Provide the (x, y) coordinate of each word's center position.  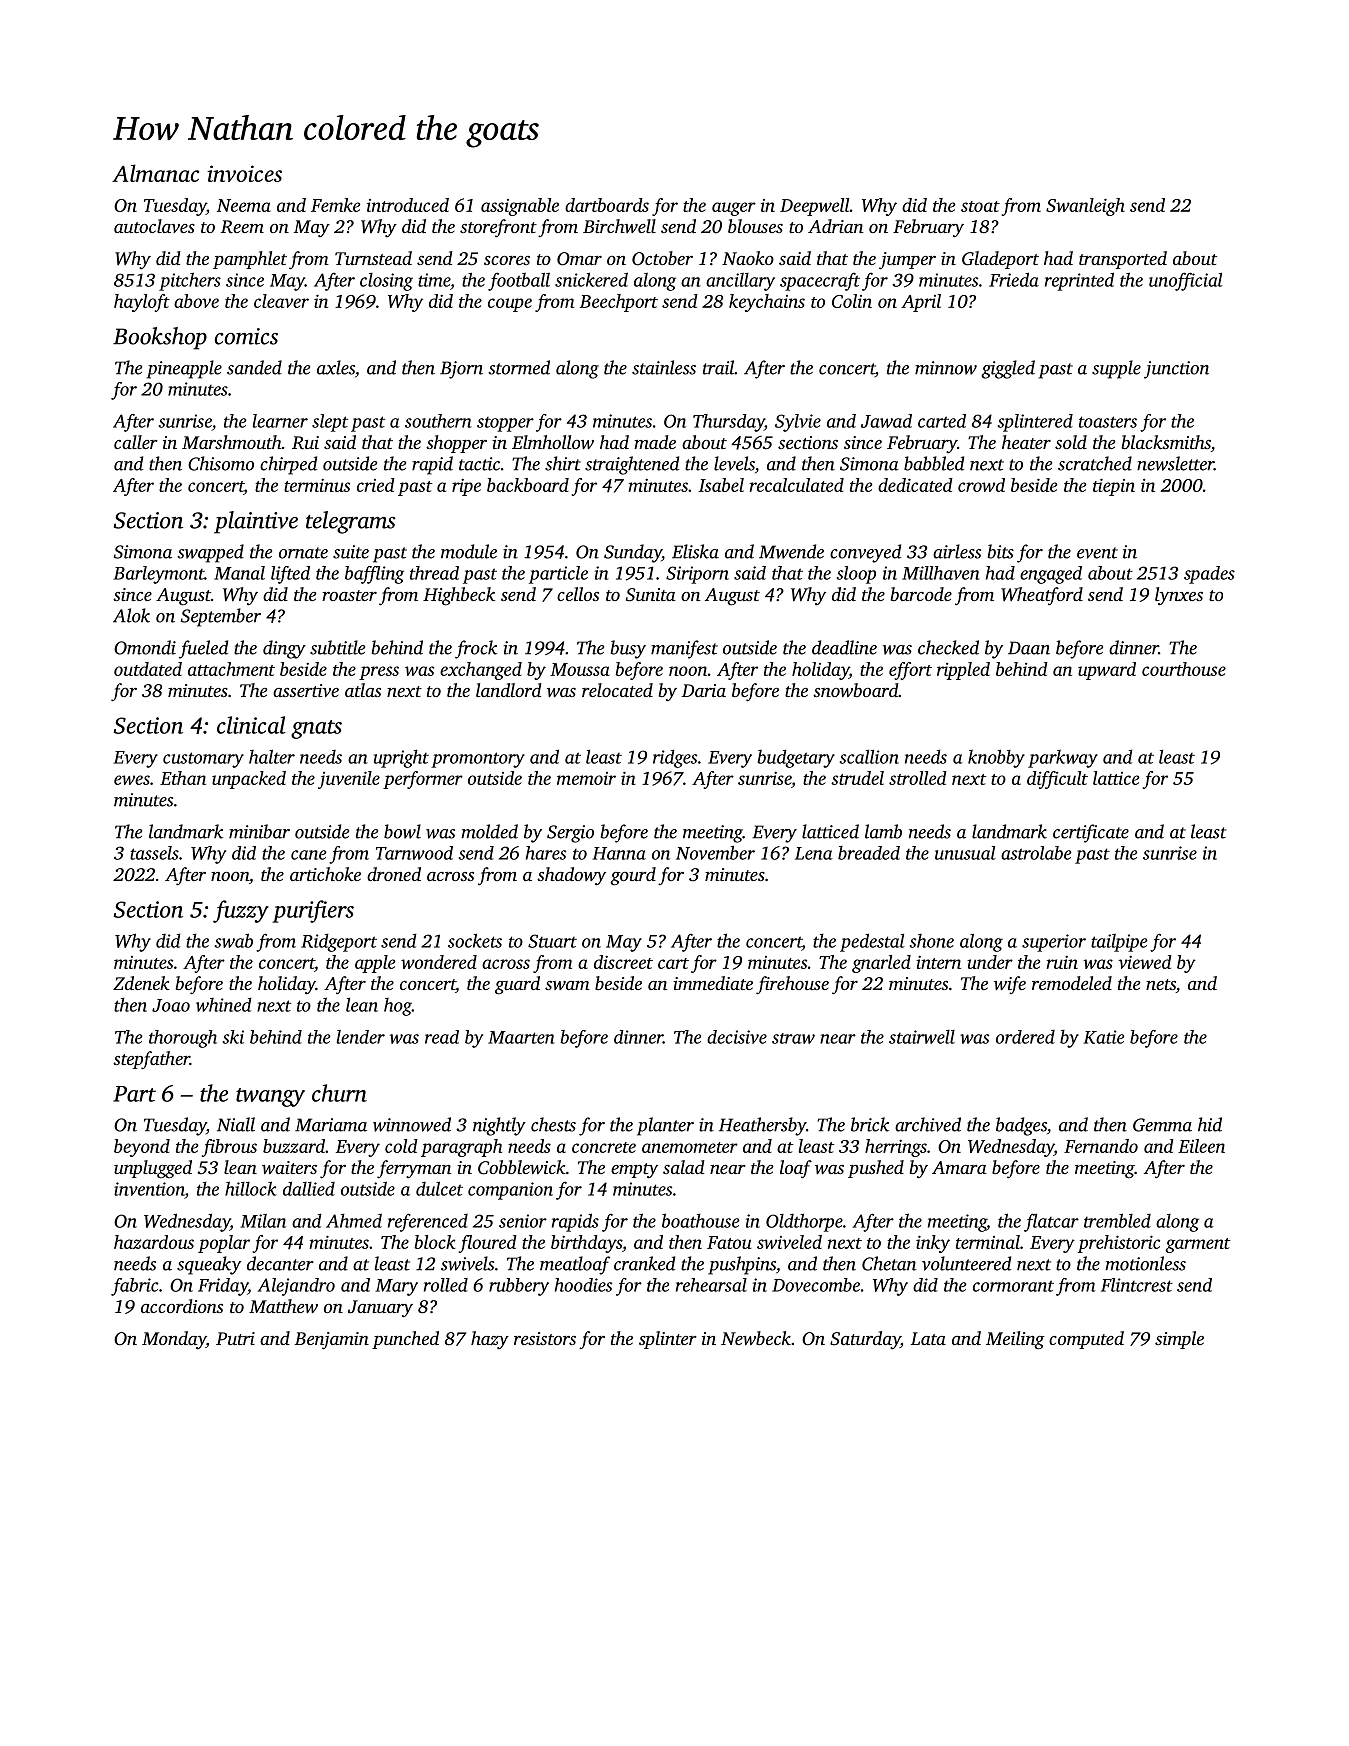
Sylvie (798, 423)
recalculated (797, 485)
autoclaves (154, 226)
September (221, 617)
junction (1176, 370)
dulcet (439, 1188)
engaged (1051, 575)
